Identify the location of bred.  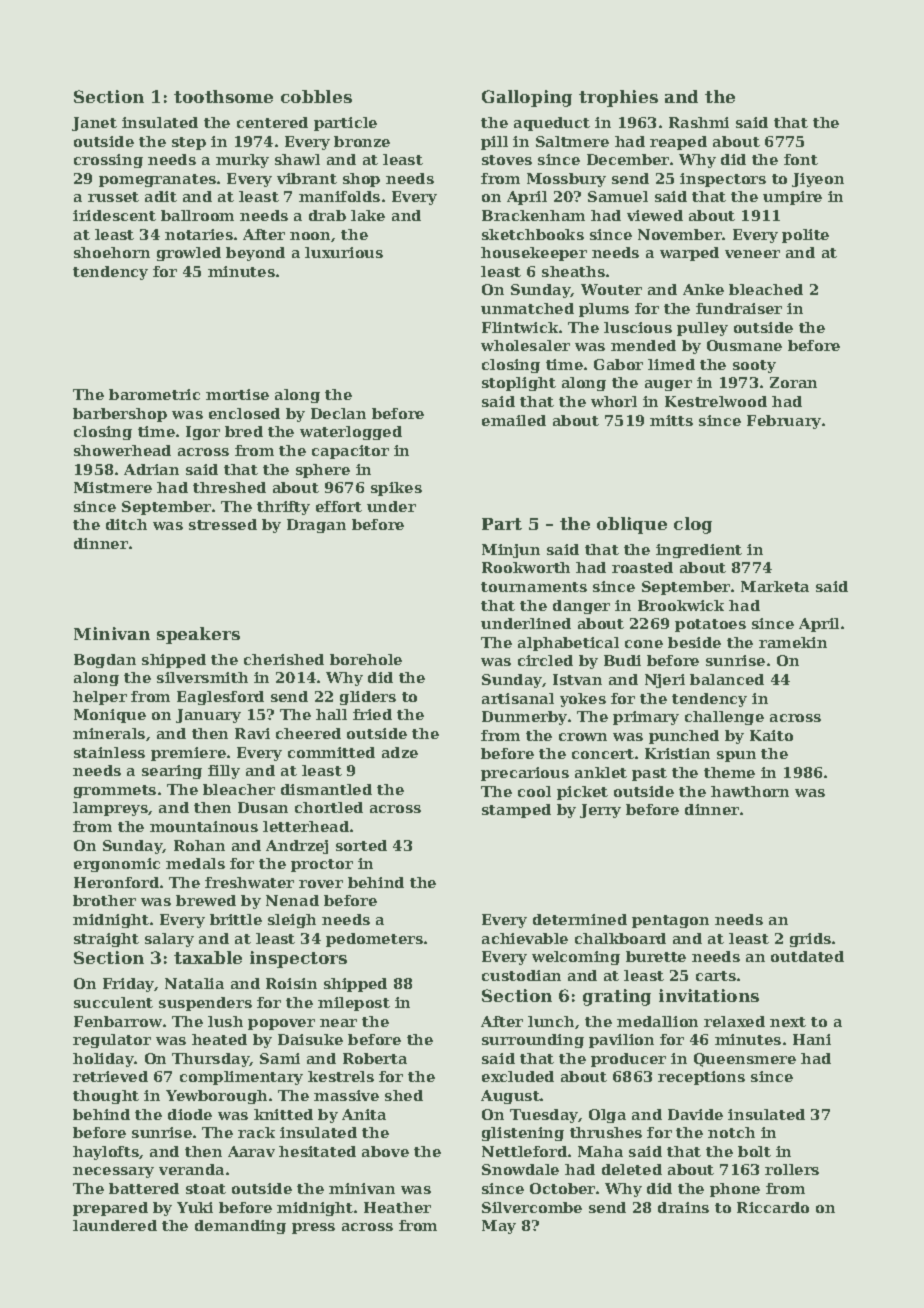
(244, 431).
